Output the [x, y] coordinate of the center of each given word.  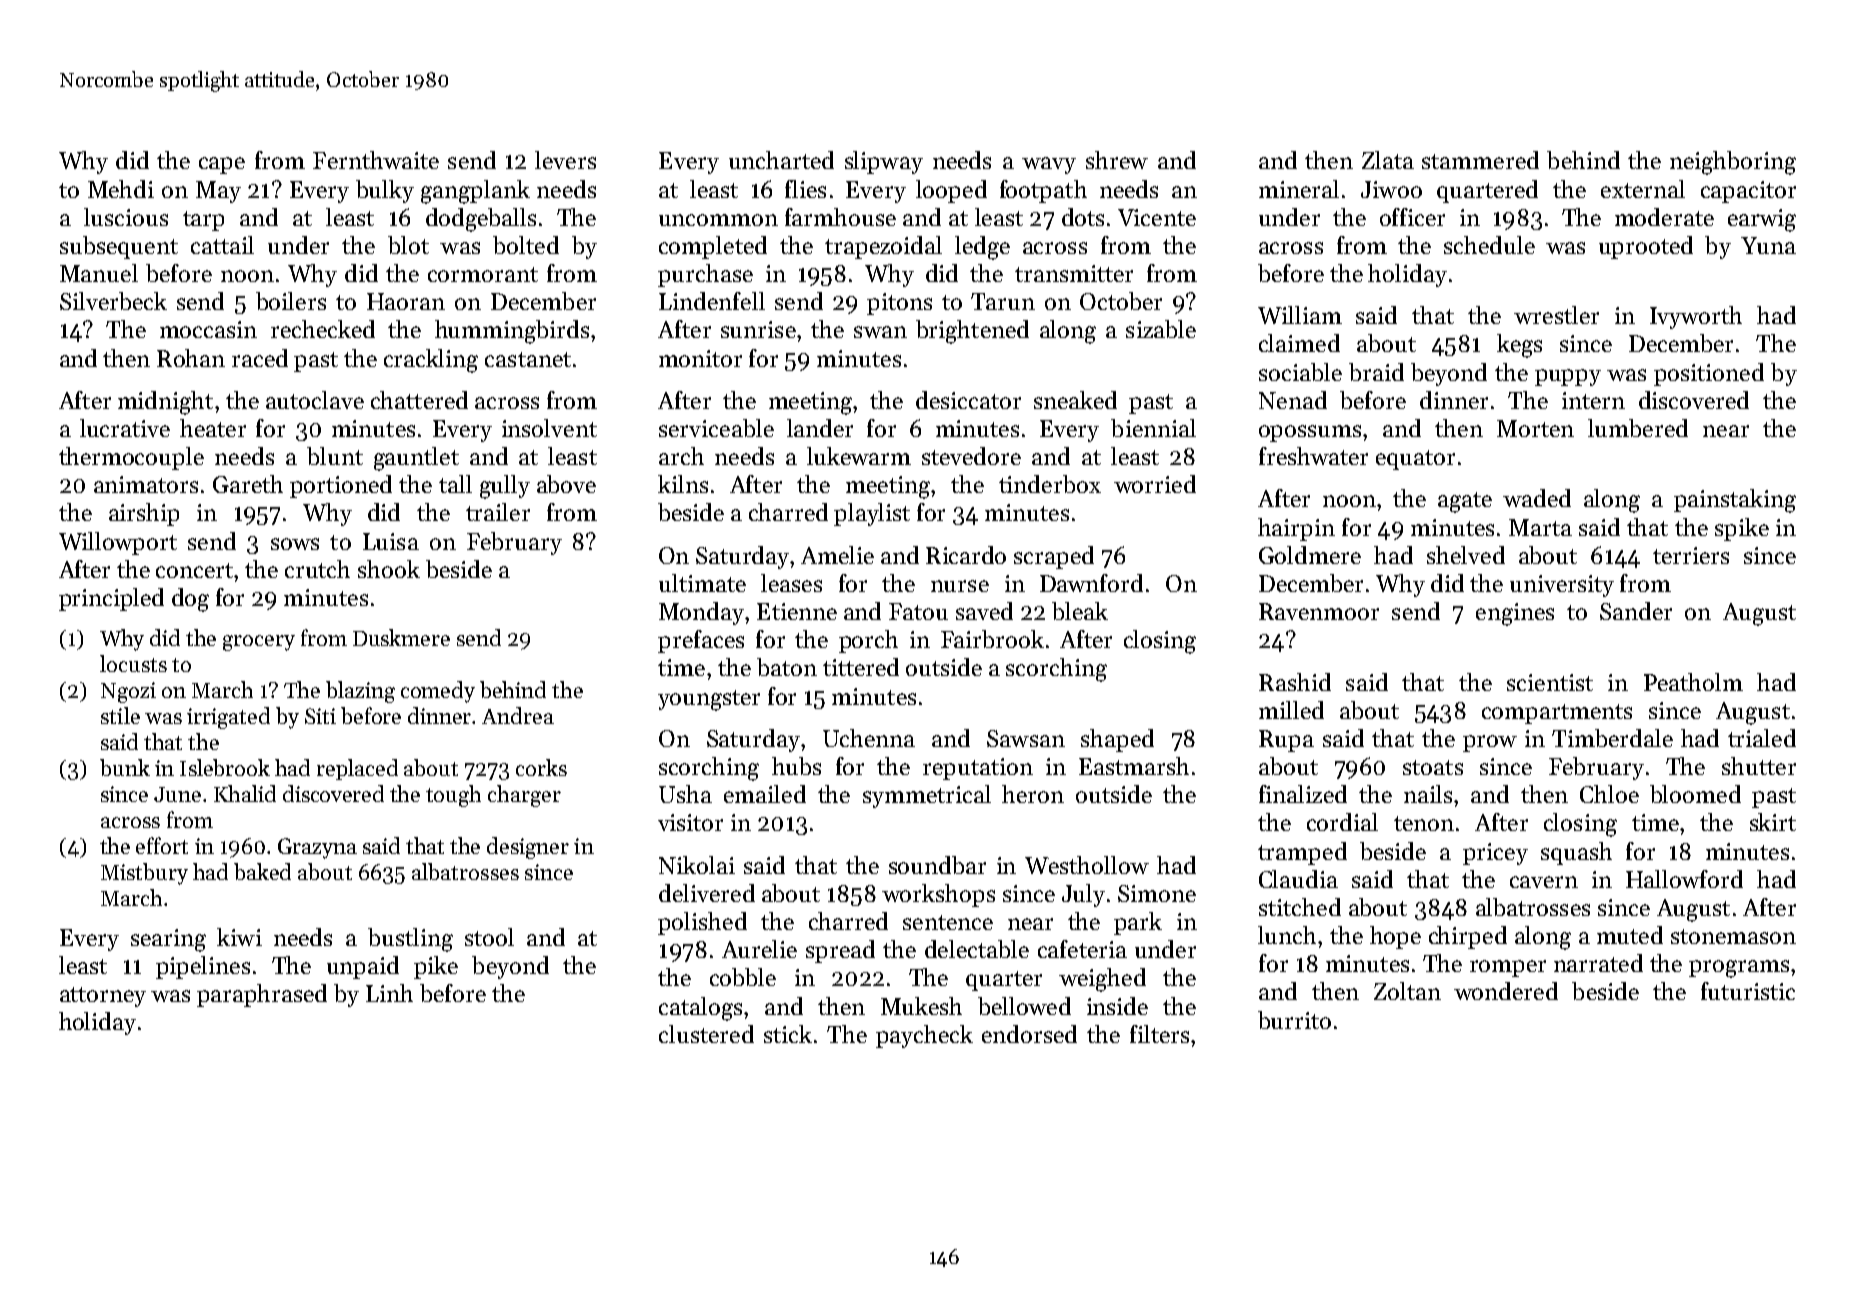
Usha [685, 794]
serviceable [716, 428]
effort [162, 845]
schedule [1489, 245]
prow [1490, 743]
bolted [526, 245]
